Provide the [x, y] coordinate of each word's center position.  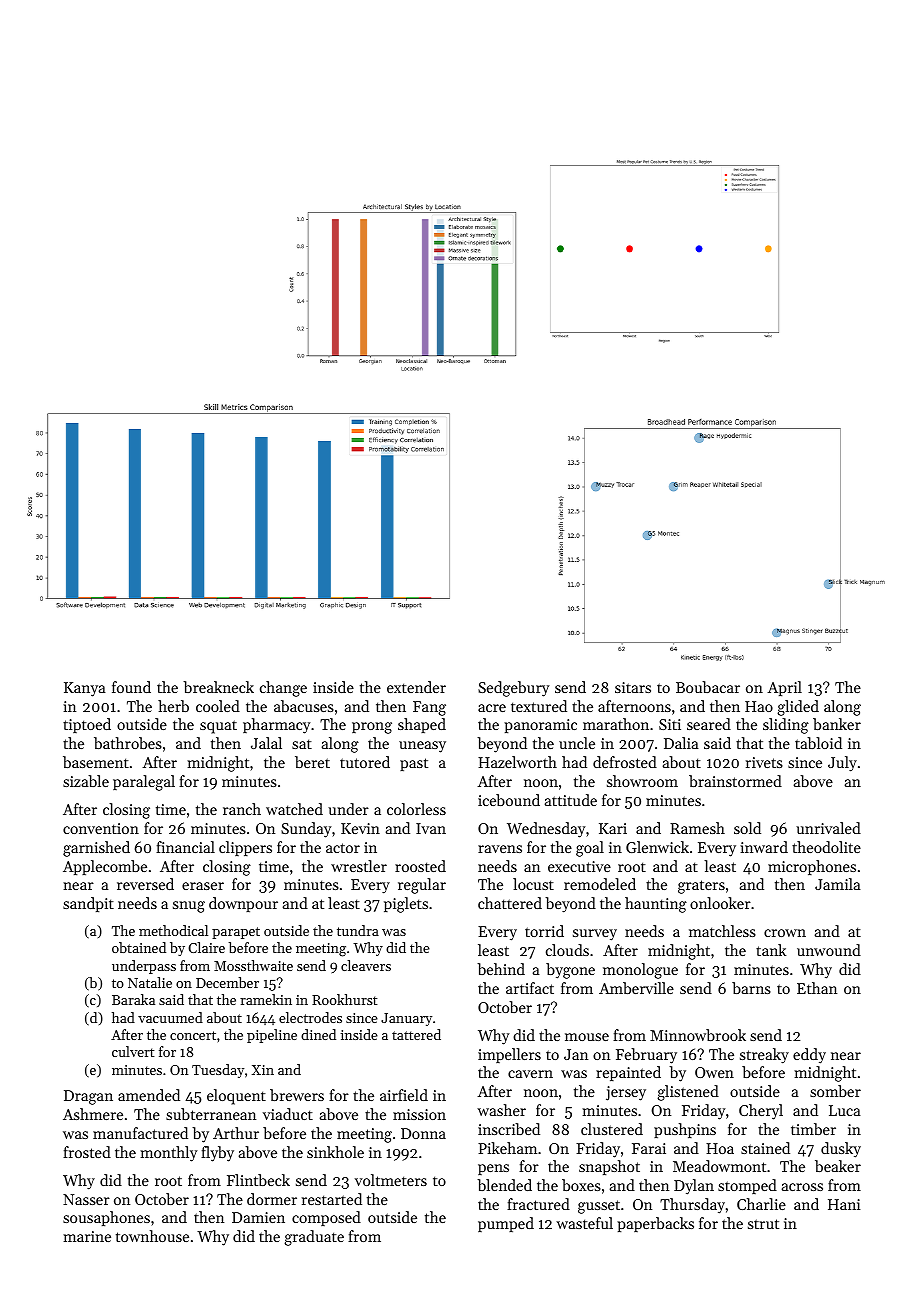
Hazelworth [517, 762]
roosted [420, 866]
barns [751, 988]
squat [218, 727]
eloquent [236, 1097]
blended [504, 1185]
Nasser [86, 1199]
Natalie [150, 982]
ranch [242, 809]
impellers [509, 1055]
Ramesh [697, 828]
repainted [628, 1073]
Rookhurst [344, 999]
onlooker [720, 903]
